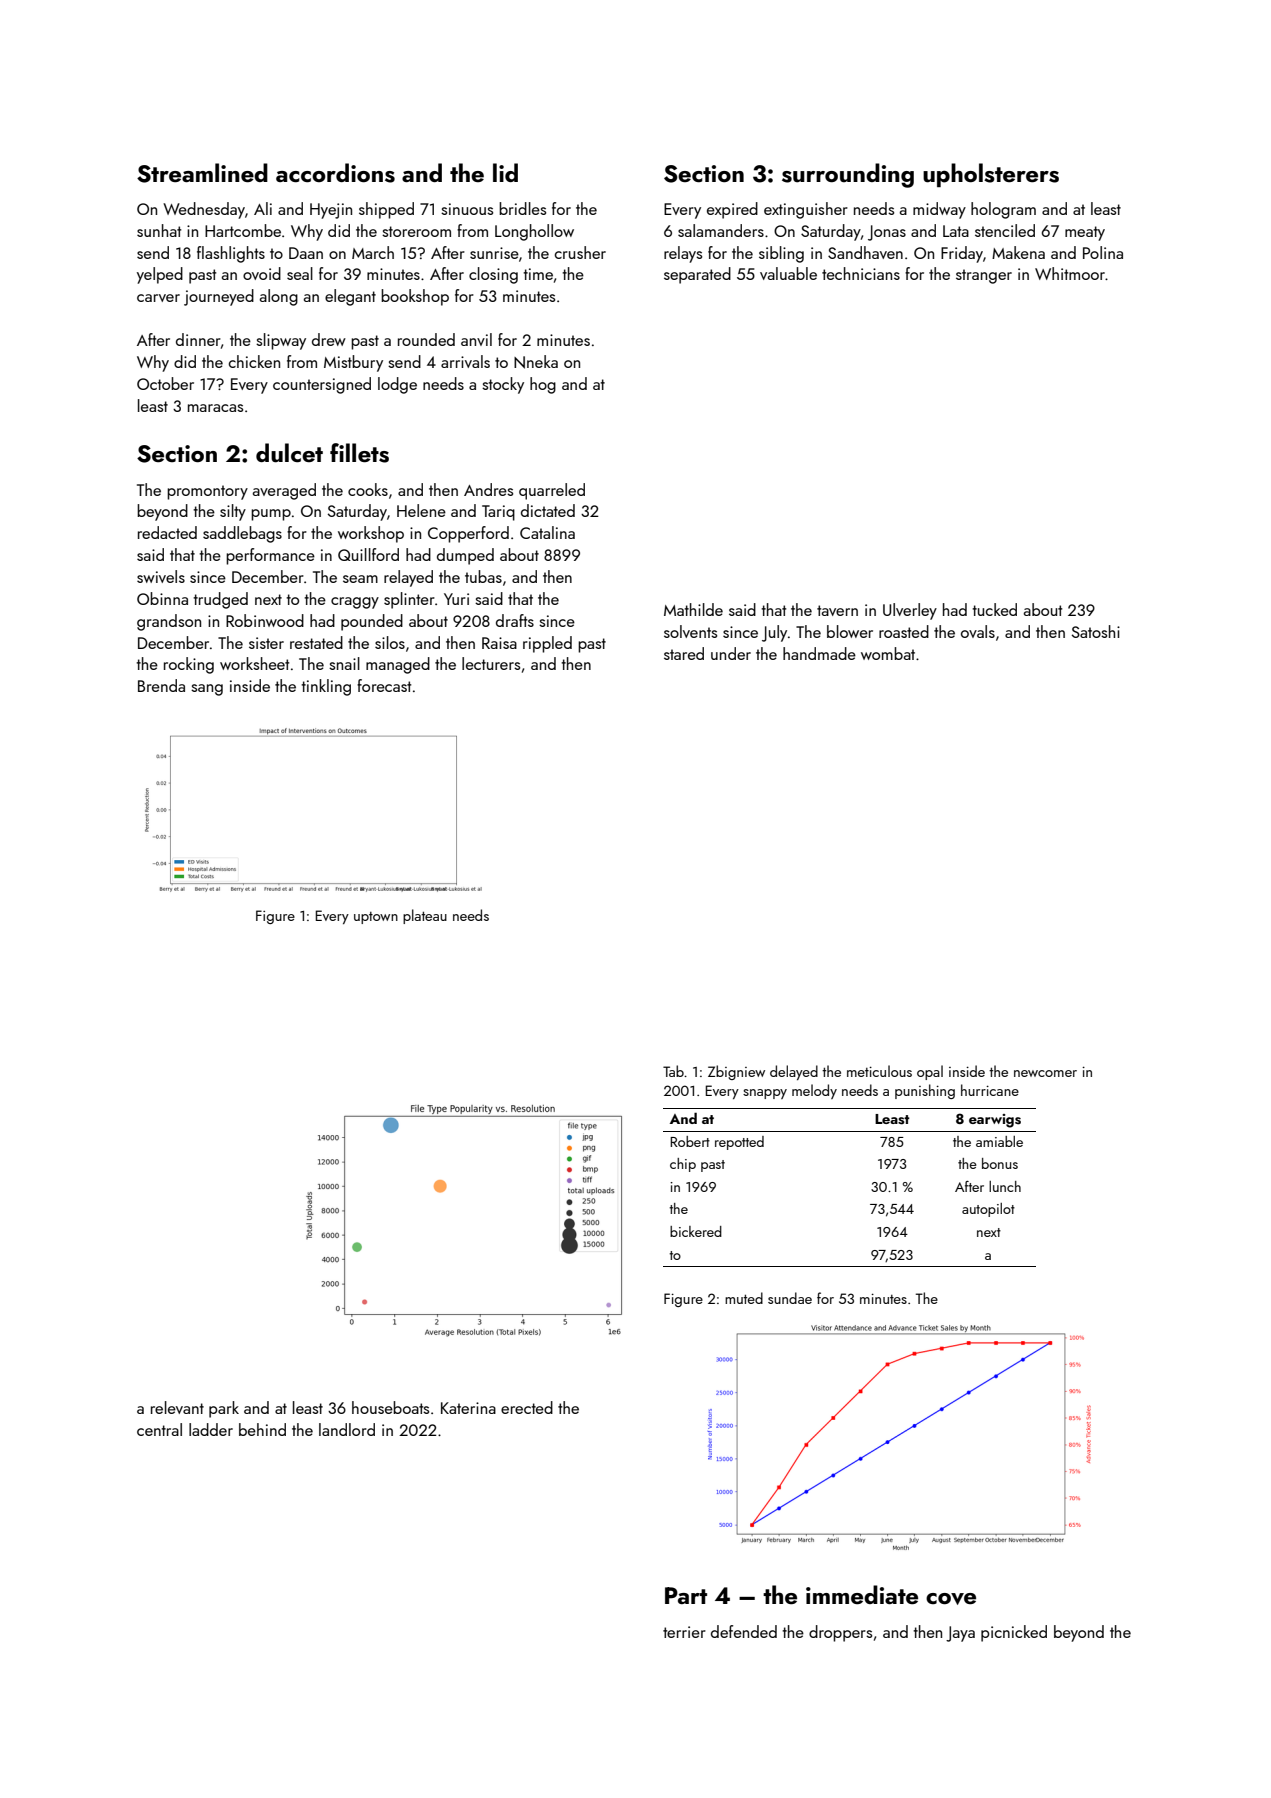 This image has width=1271, height=1798. Describe the element at coordinates (988, 1210) in the image. I see `autopilot` at that location.
